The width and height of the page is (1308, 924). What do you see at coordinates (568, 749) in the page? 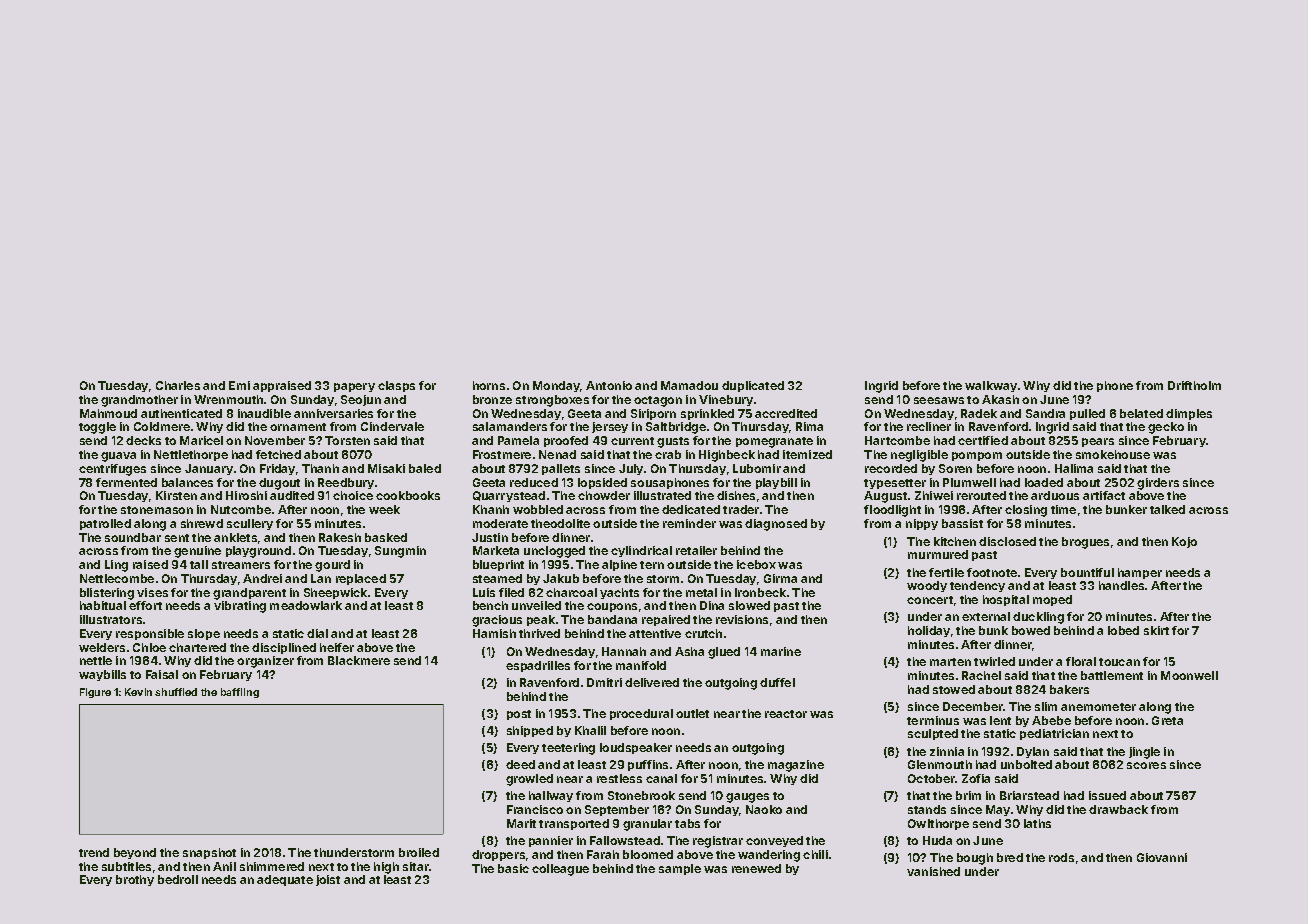
I see `teetering` at bounding box center [568, 749].
